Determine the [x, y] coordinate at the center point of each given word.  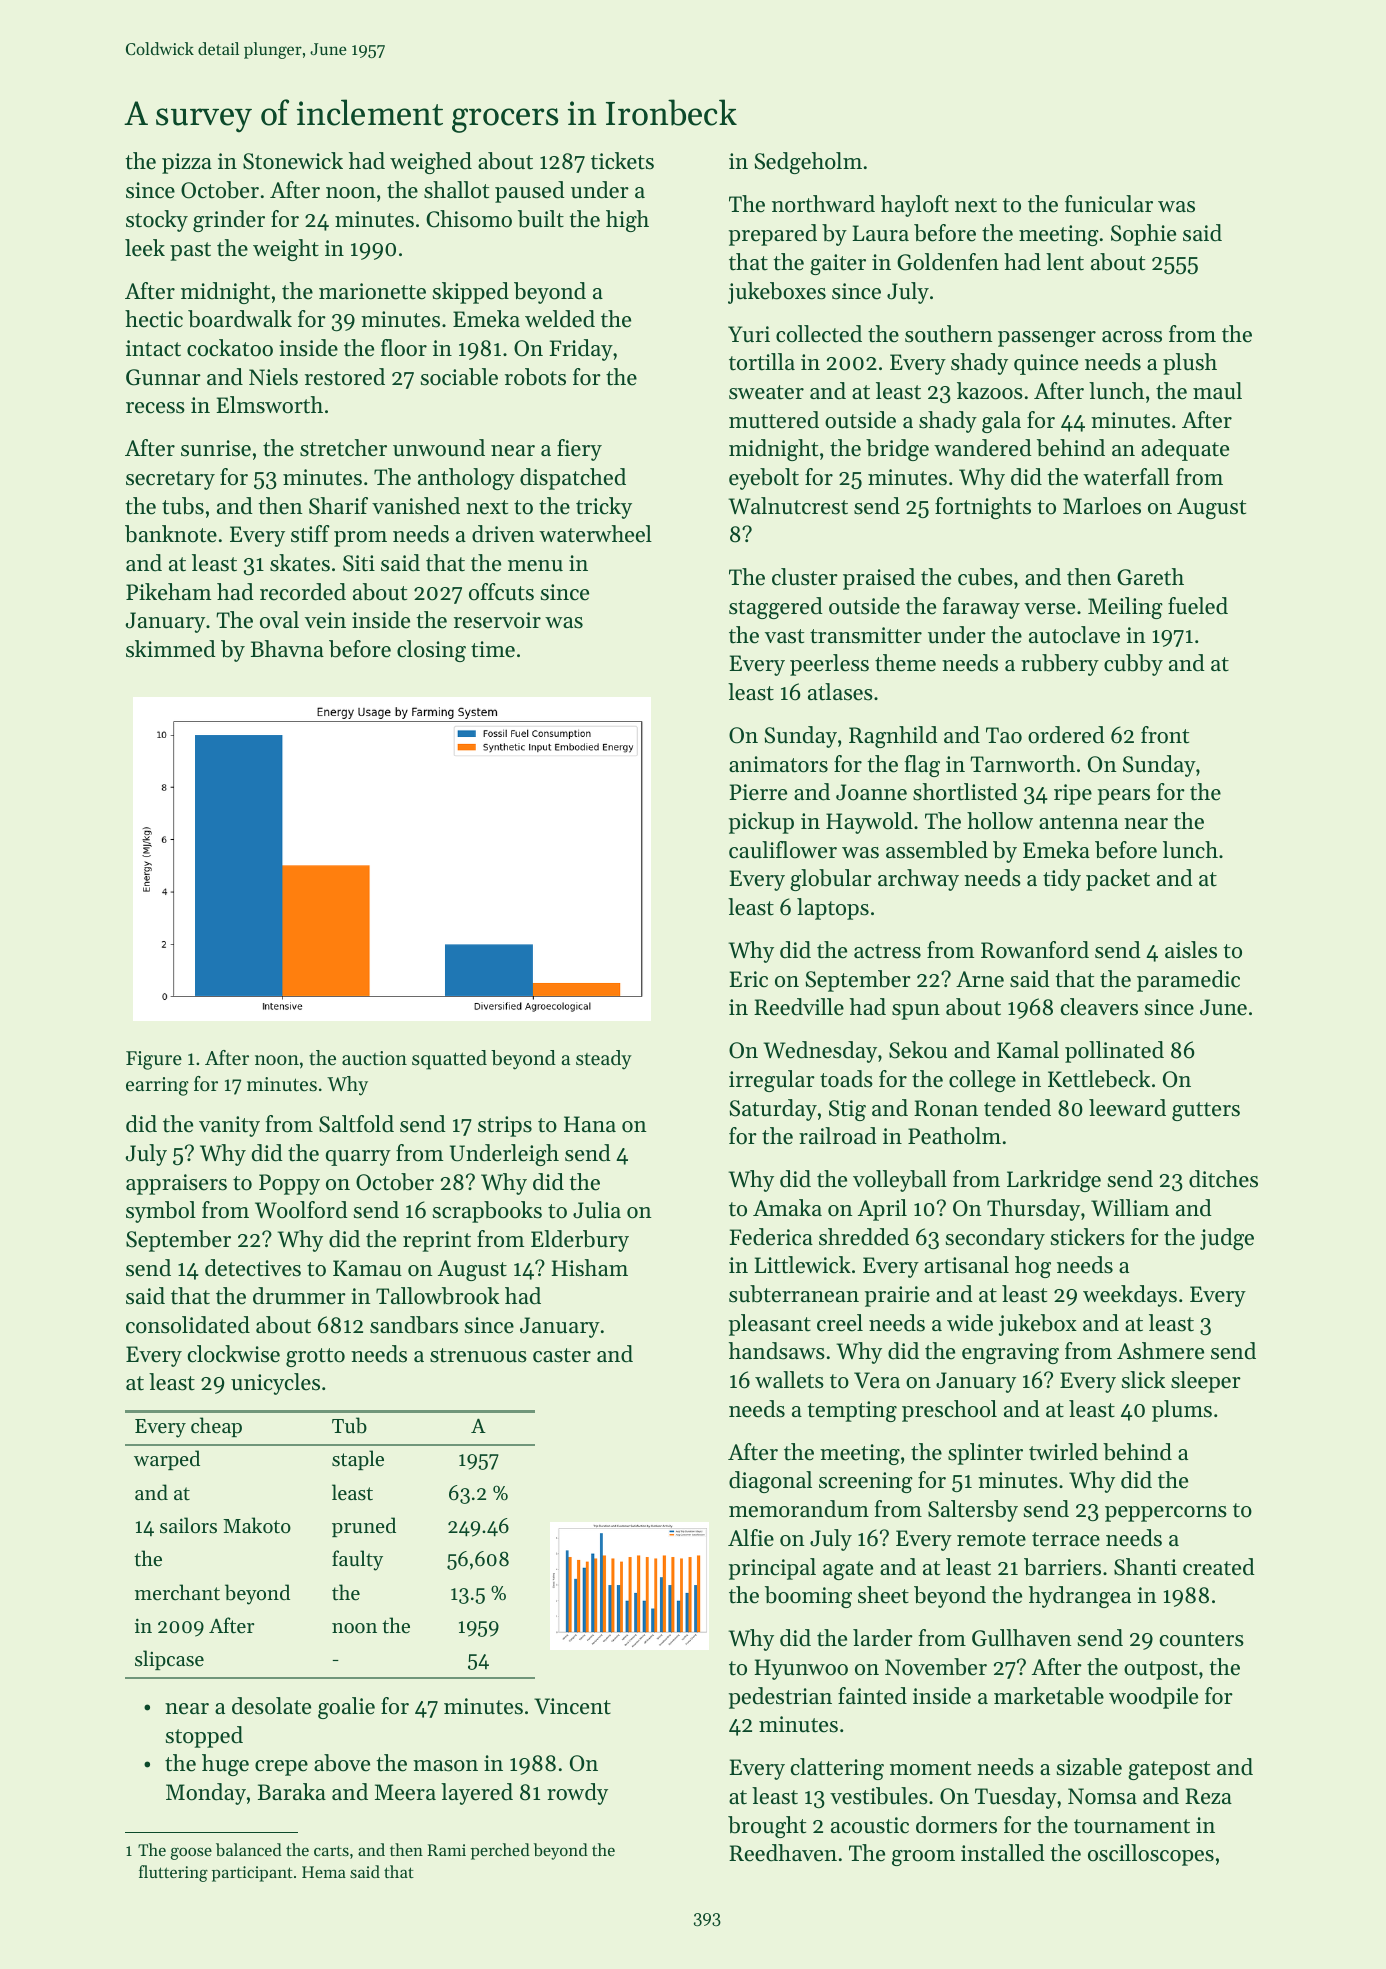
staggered [776, 608]
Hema [324, 1872]
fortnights [983, 508]
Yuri [749, 334]
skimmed [171, 649]
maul [1217, 391]
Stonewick [293, 161]
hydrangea [1080, 1597]
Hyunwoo [801, 1669]
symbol [161, 1212]
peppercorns [1166, 1514]
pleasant [770, 1325]
